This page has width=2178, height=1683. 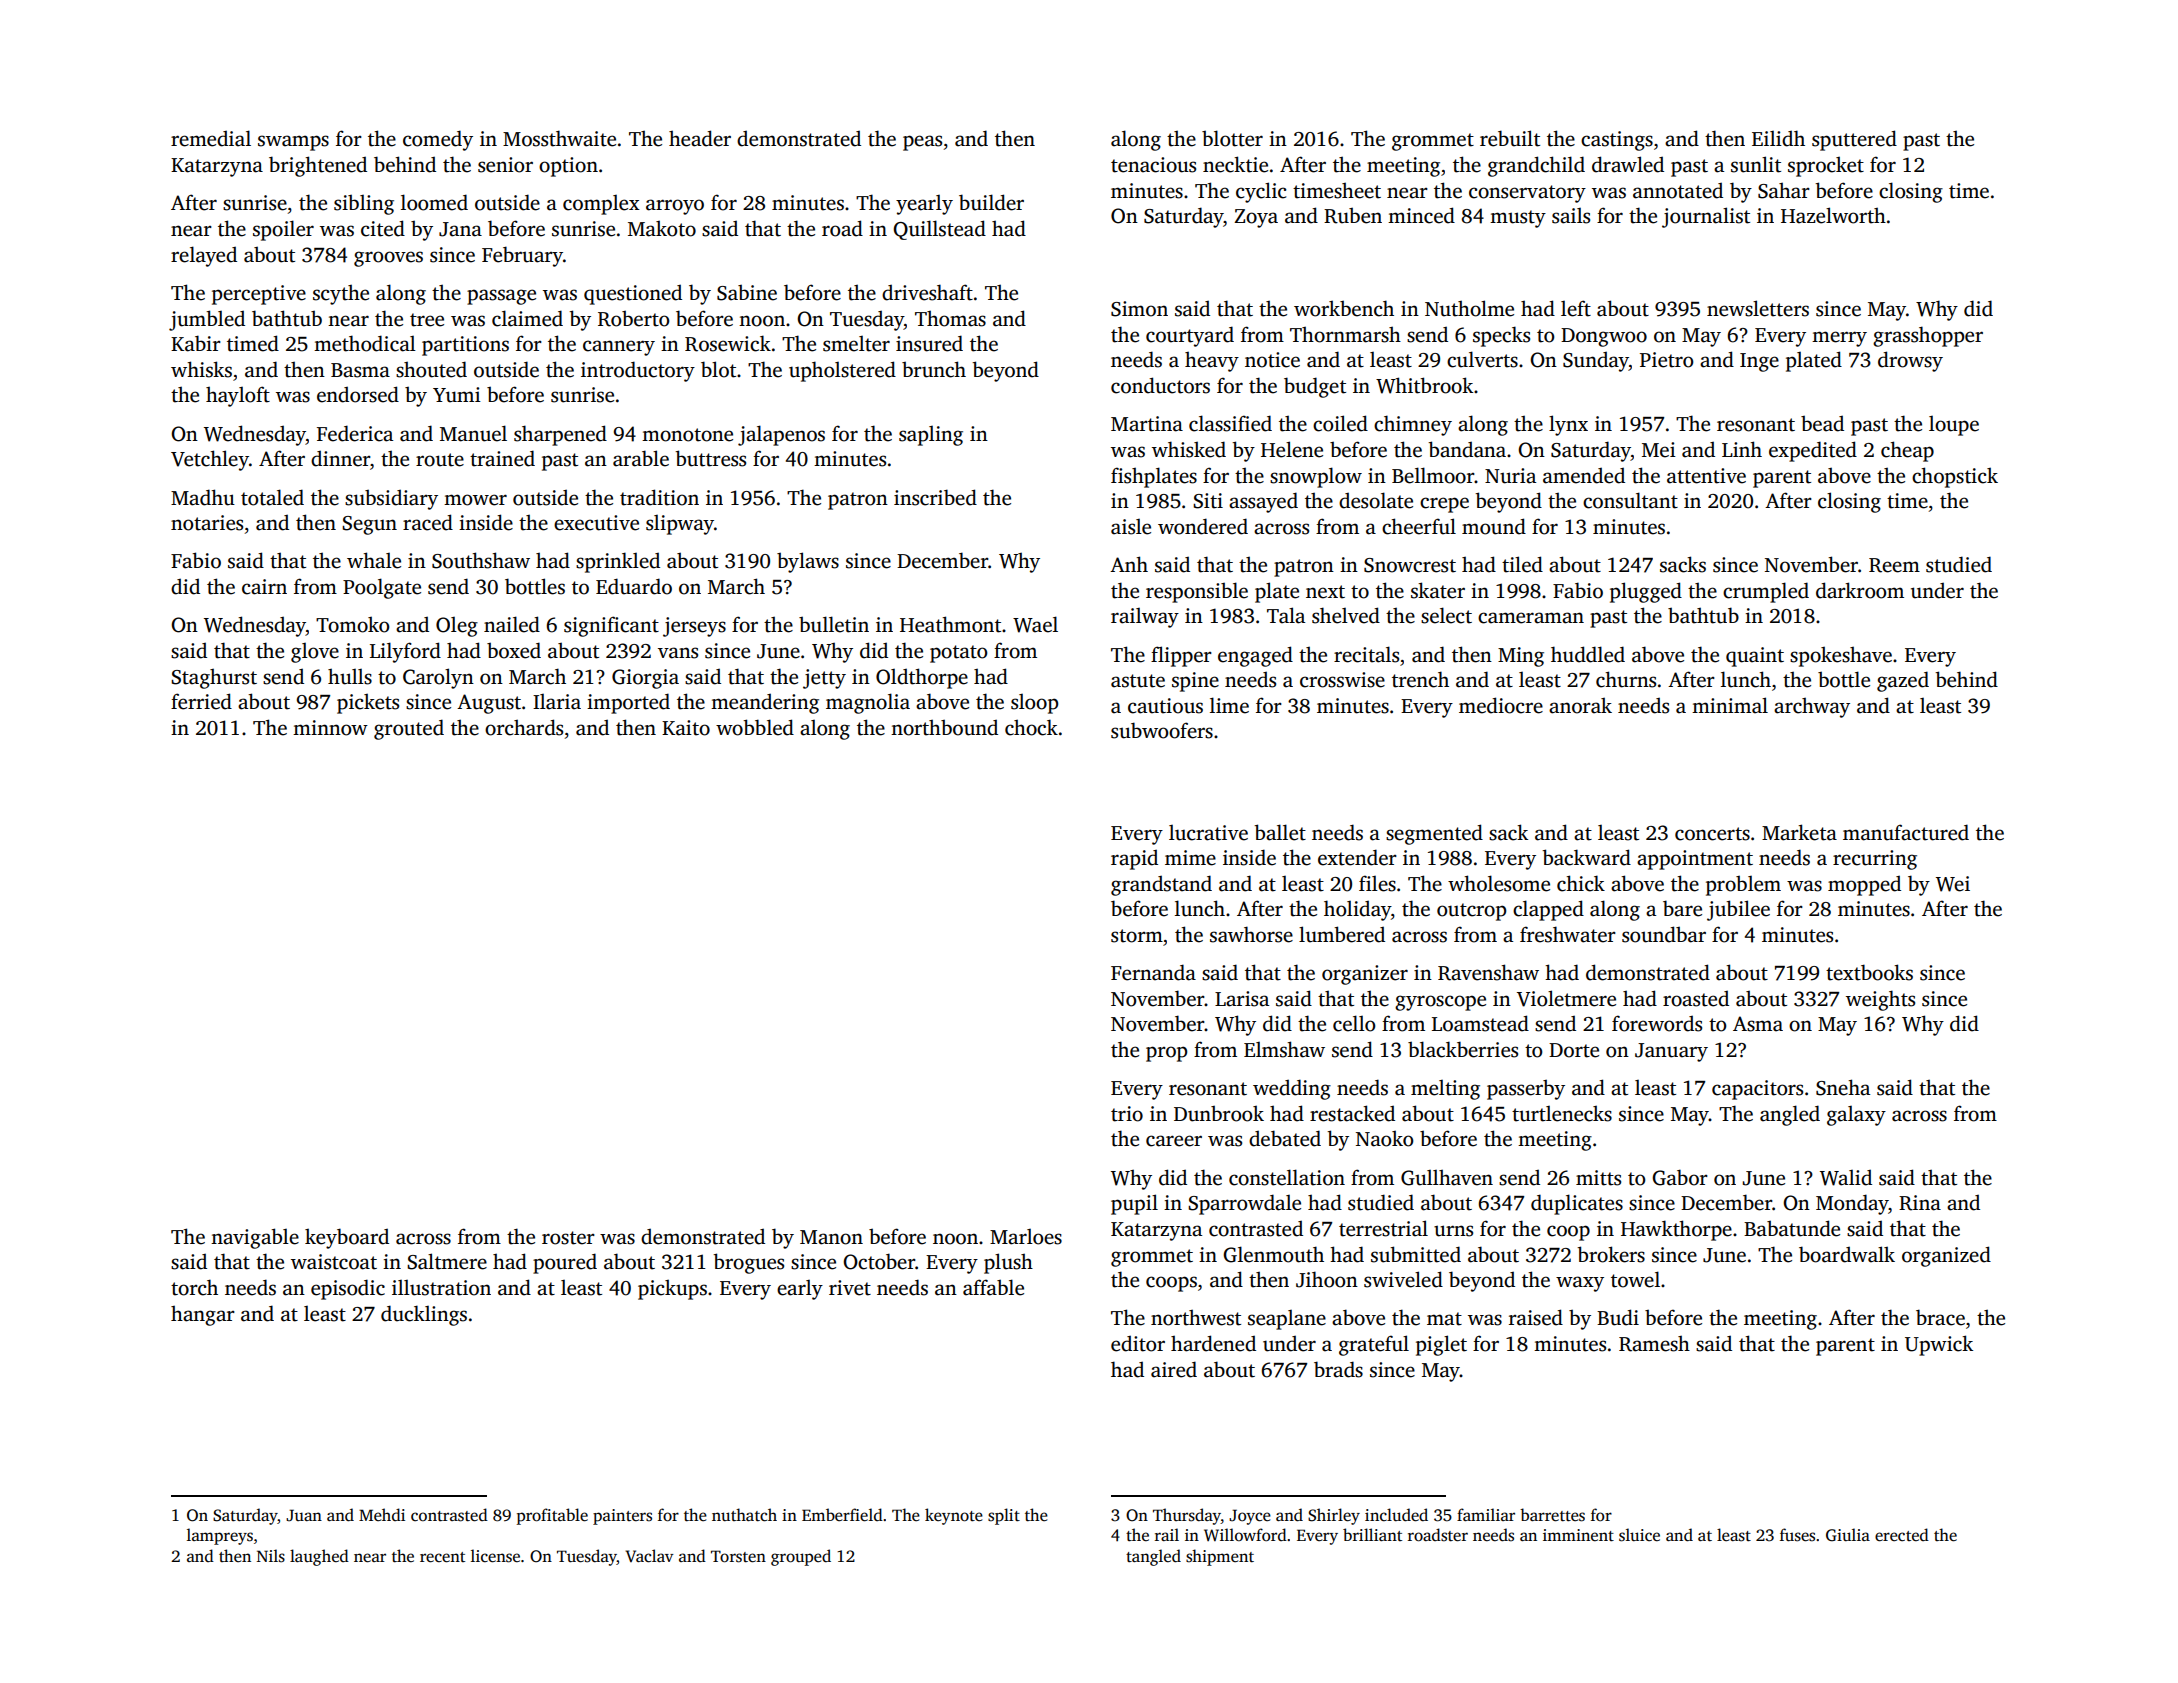 I want to click on cheap, so click(x=1907, y=451).
